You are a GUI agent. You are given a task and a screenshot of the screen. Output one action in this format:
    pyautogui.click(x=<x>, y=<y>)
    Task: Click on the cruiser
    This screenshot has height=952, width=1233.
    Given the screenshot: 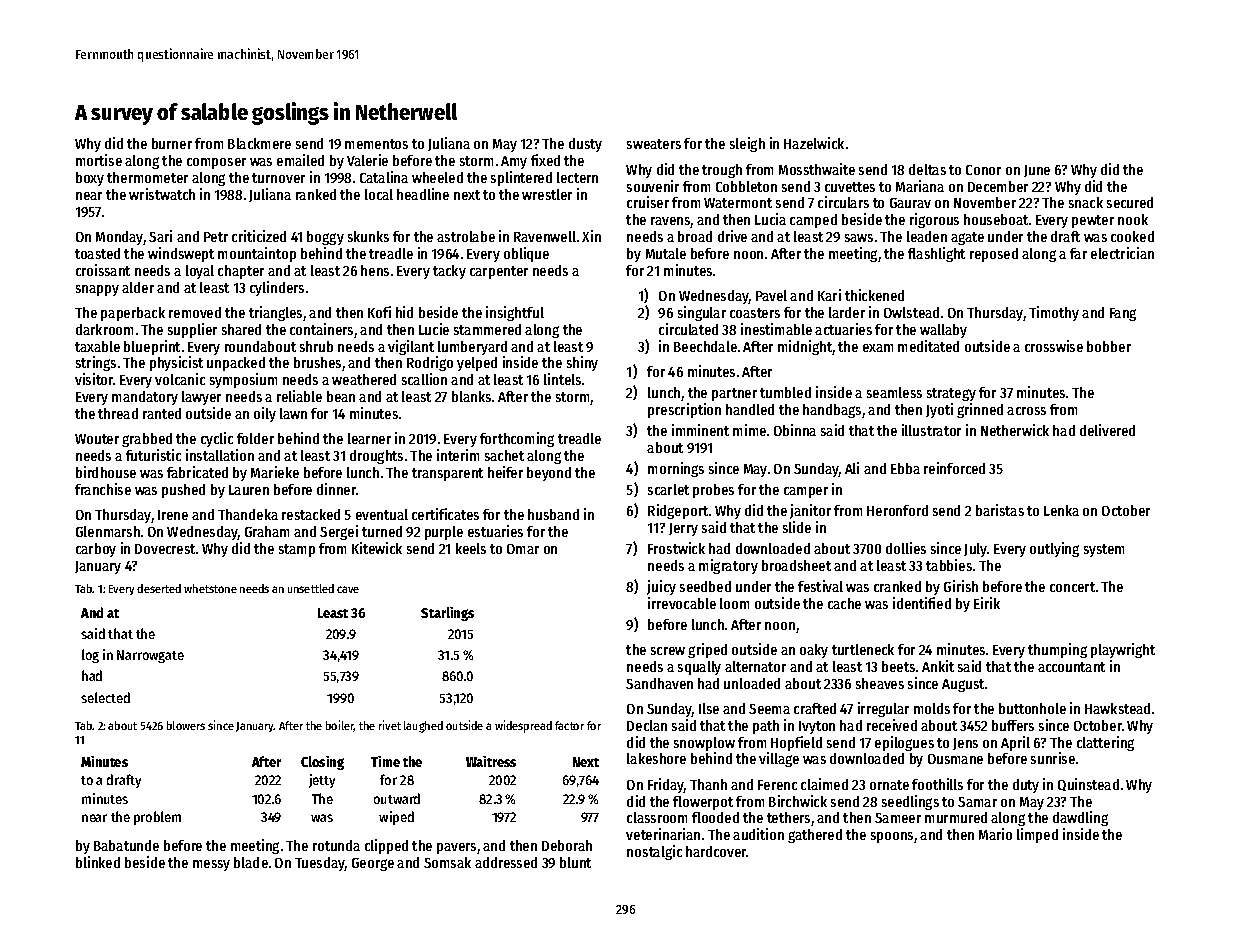 What is the action you would take?
    pyautogui.click(x=648, y=202)
